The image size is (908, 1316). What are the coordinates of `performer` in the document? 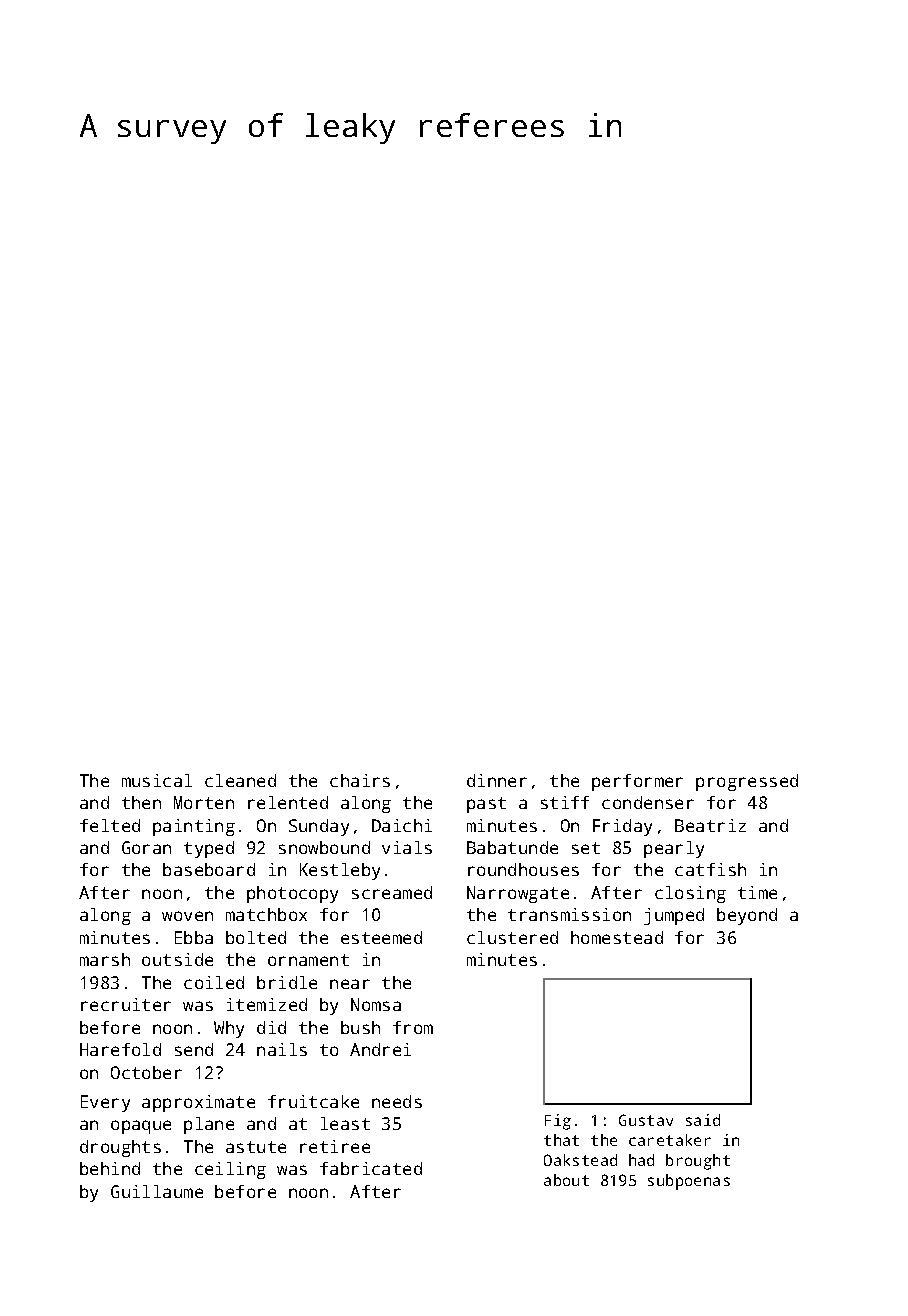 It's located at (637, 782).
